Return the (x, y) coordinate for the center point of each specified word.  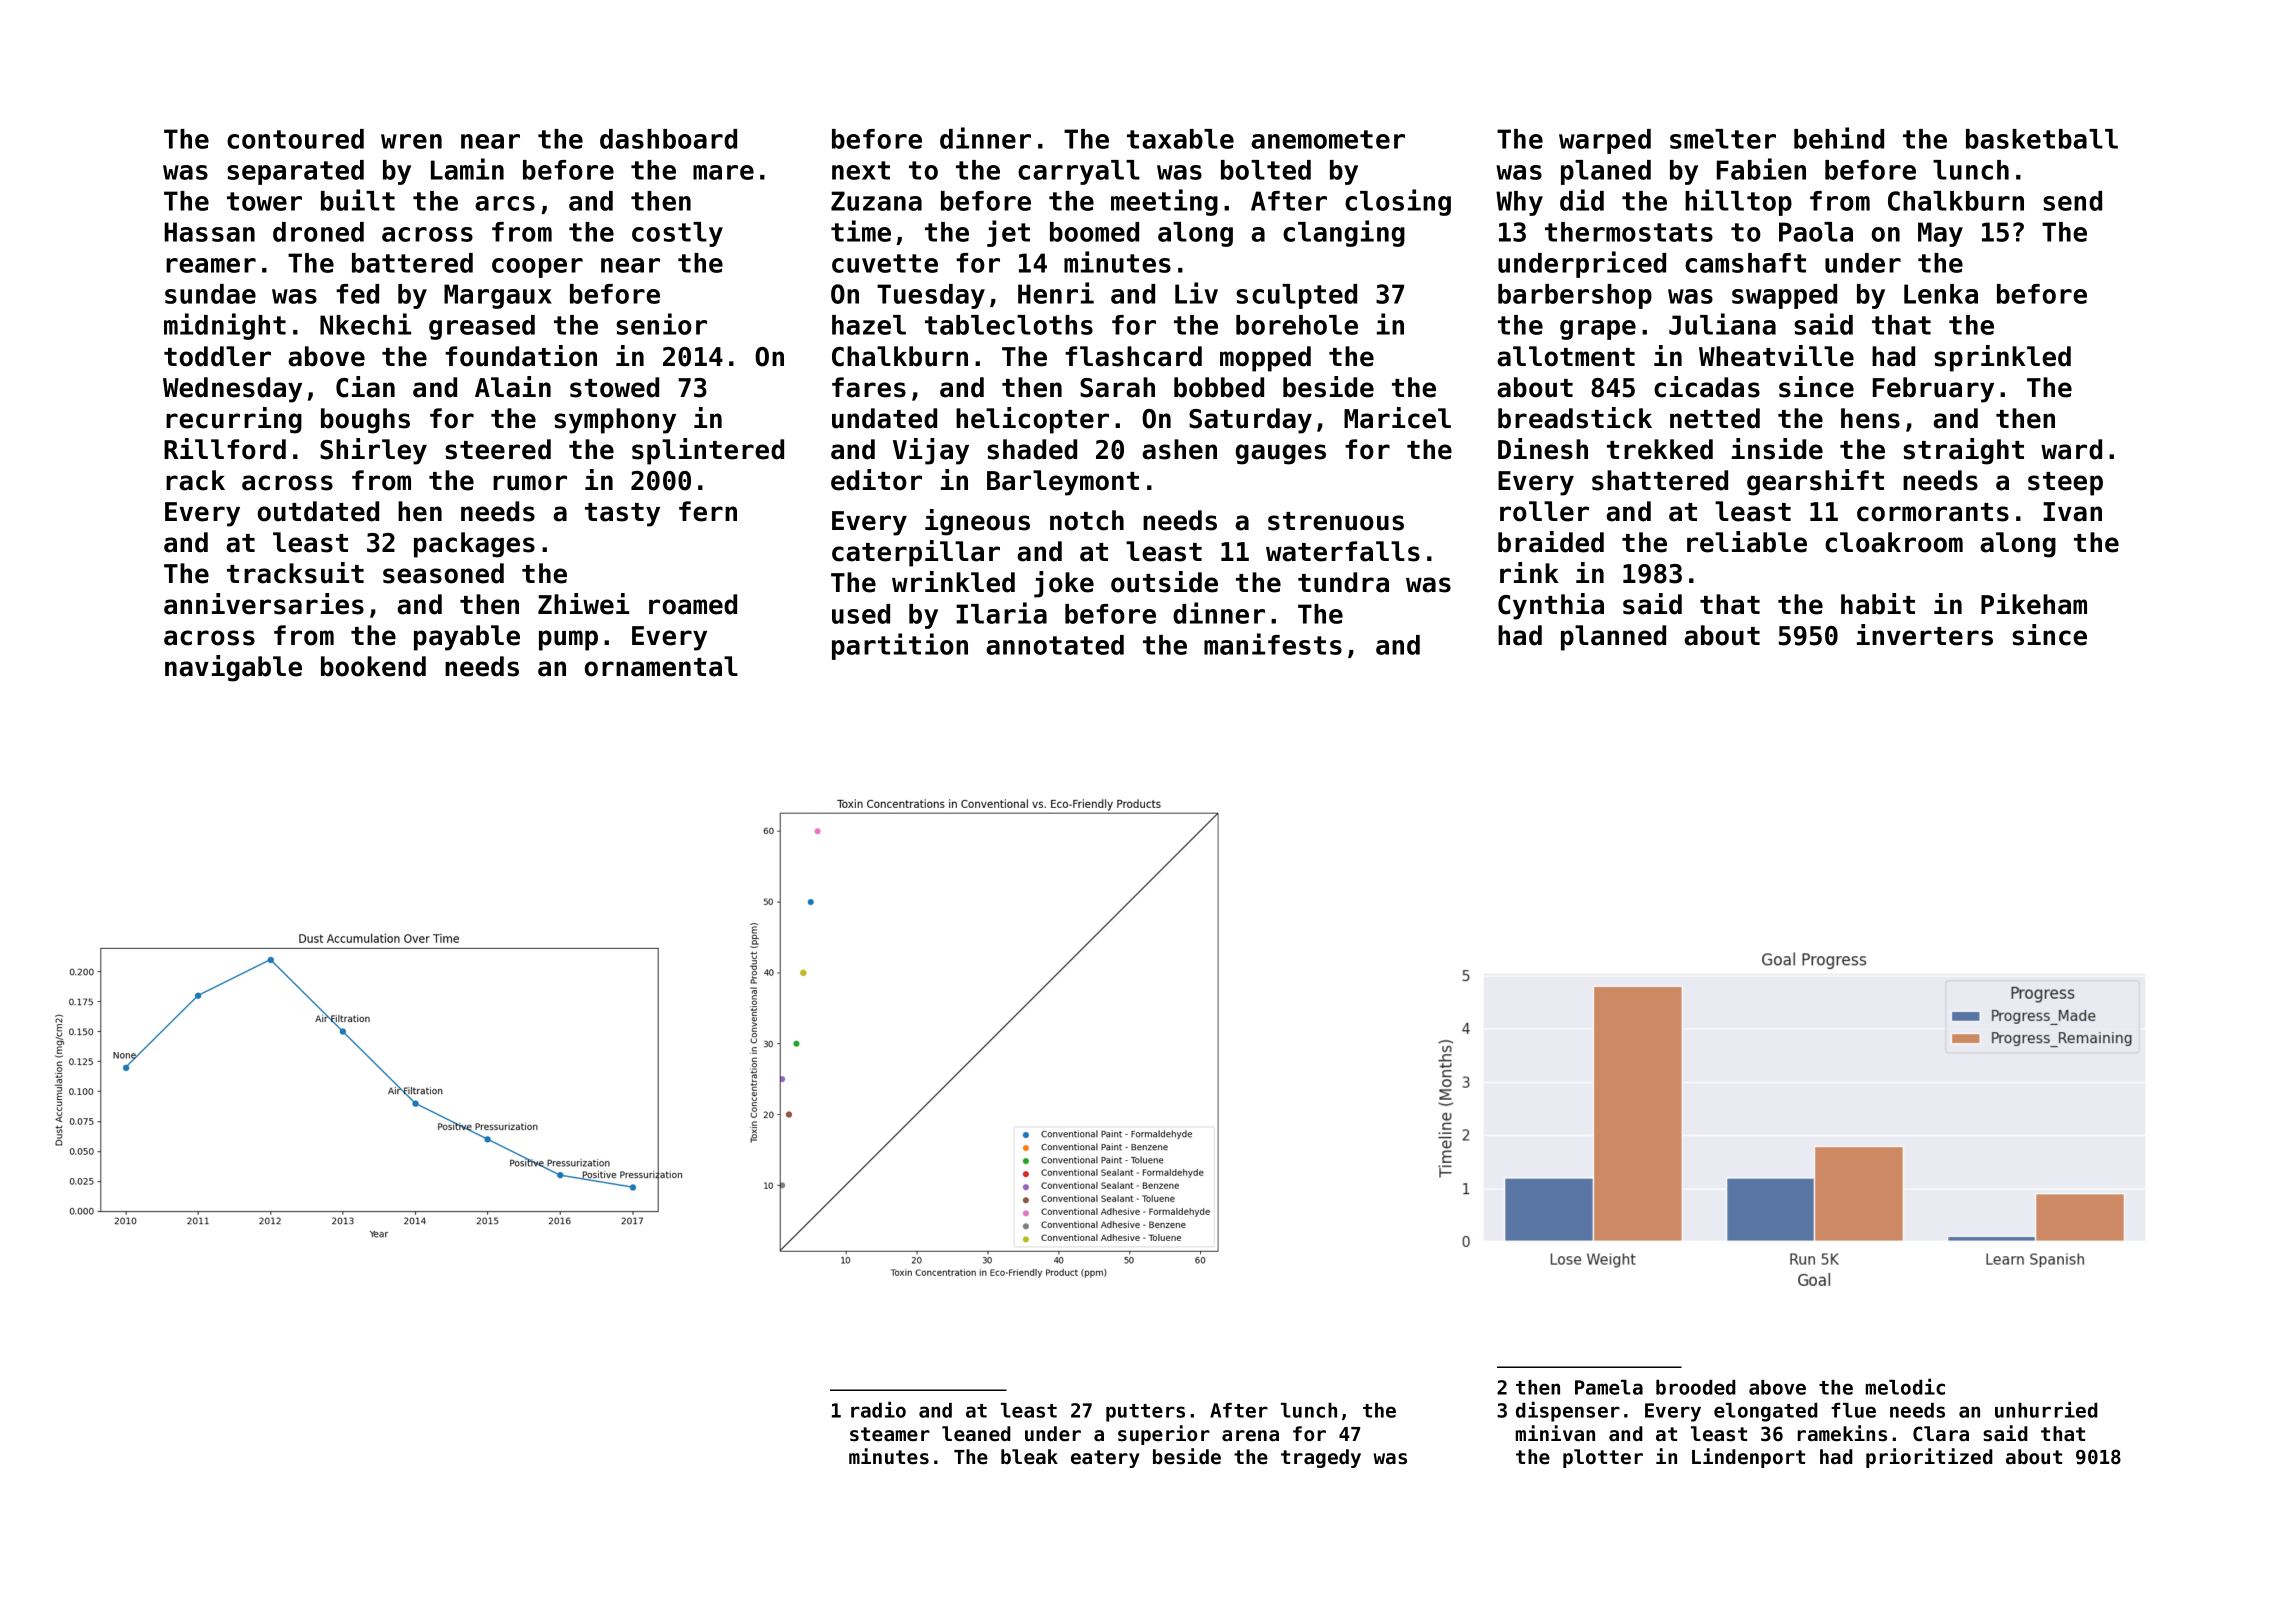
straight (1963, 451)
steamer (890, 1434)
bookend (373, 666)
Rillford (225, 449)
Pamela (1609, 1387)
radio (878, 1409)
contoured (295, 139)
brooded (1696, 1387)
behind (1839, 138)
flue (1853, 1410)
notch (1087, 520)
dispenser (1568, 1411)
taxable (1180, 139)
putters (1145, 1413)
